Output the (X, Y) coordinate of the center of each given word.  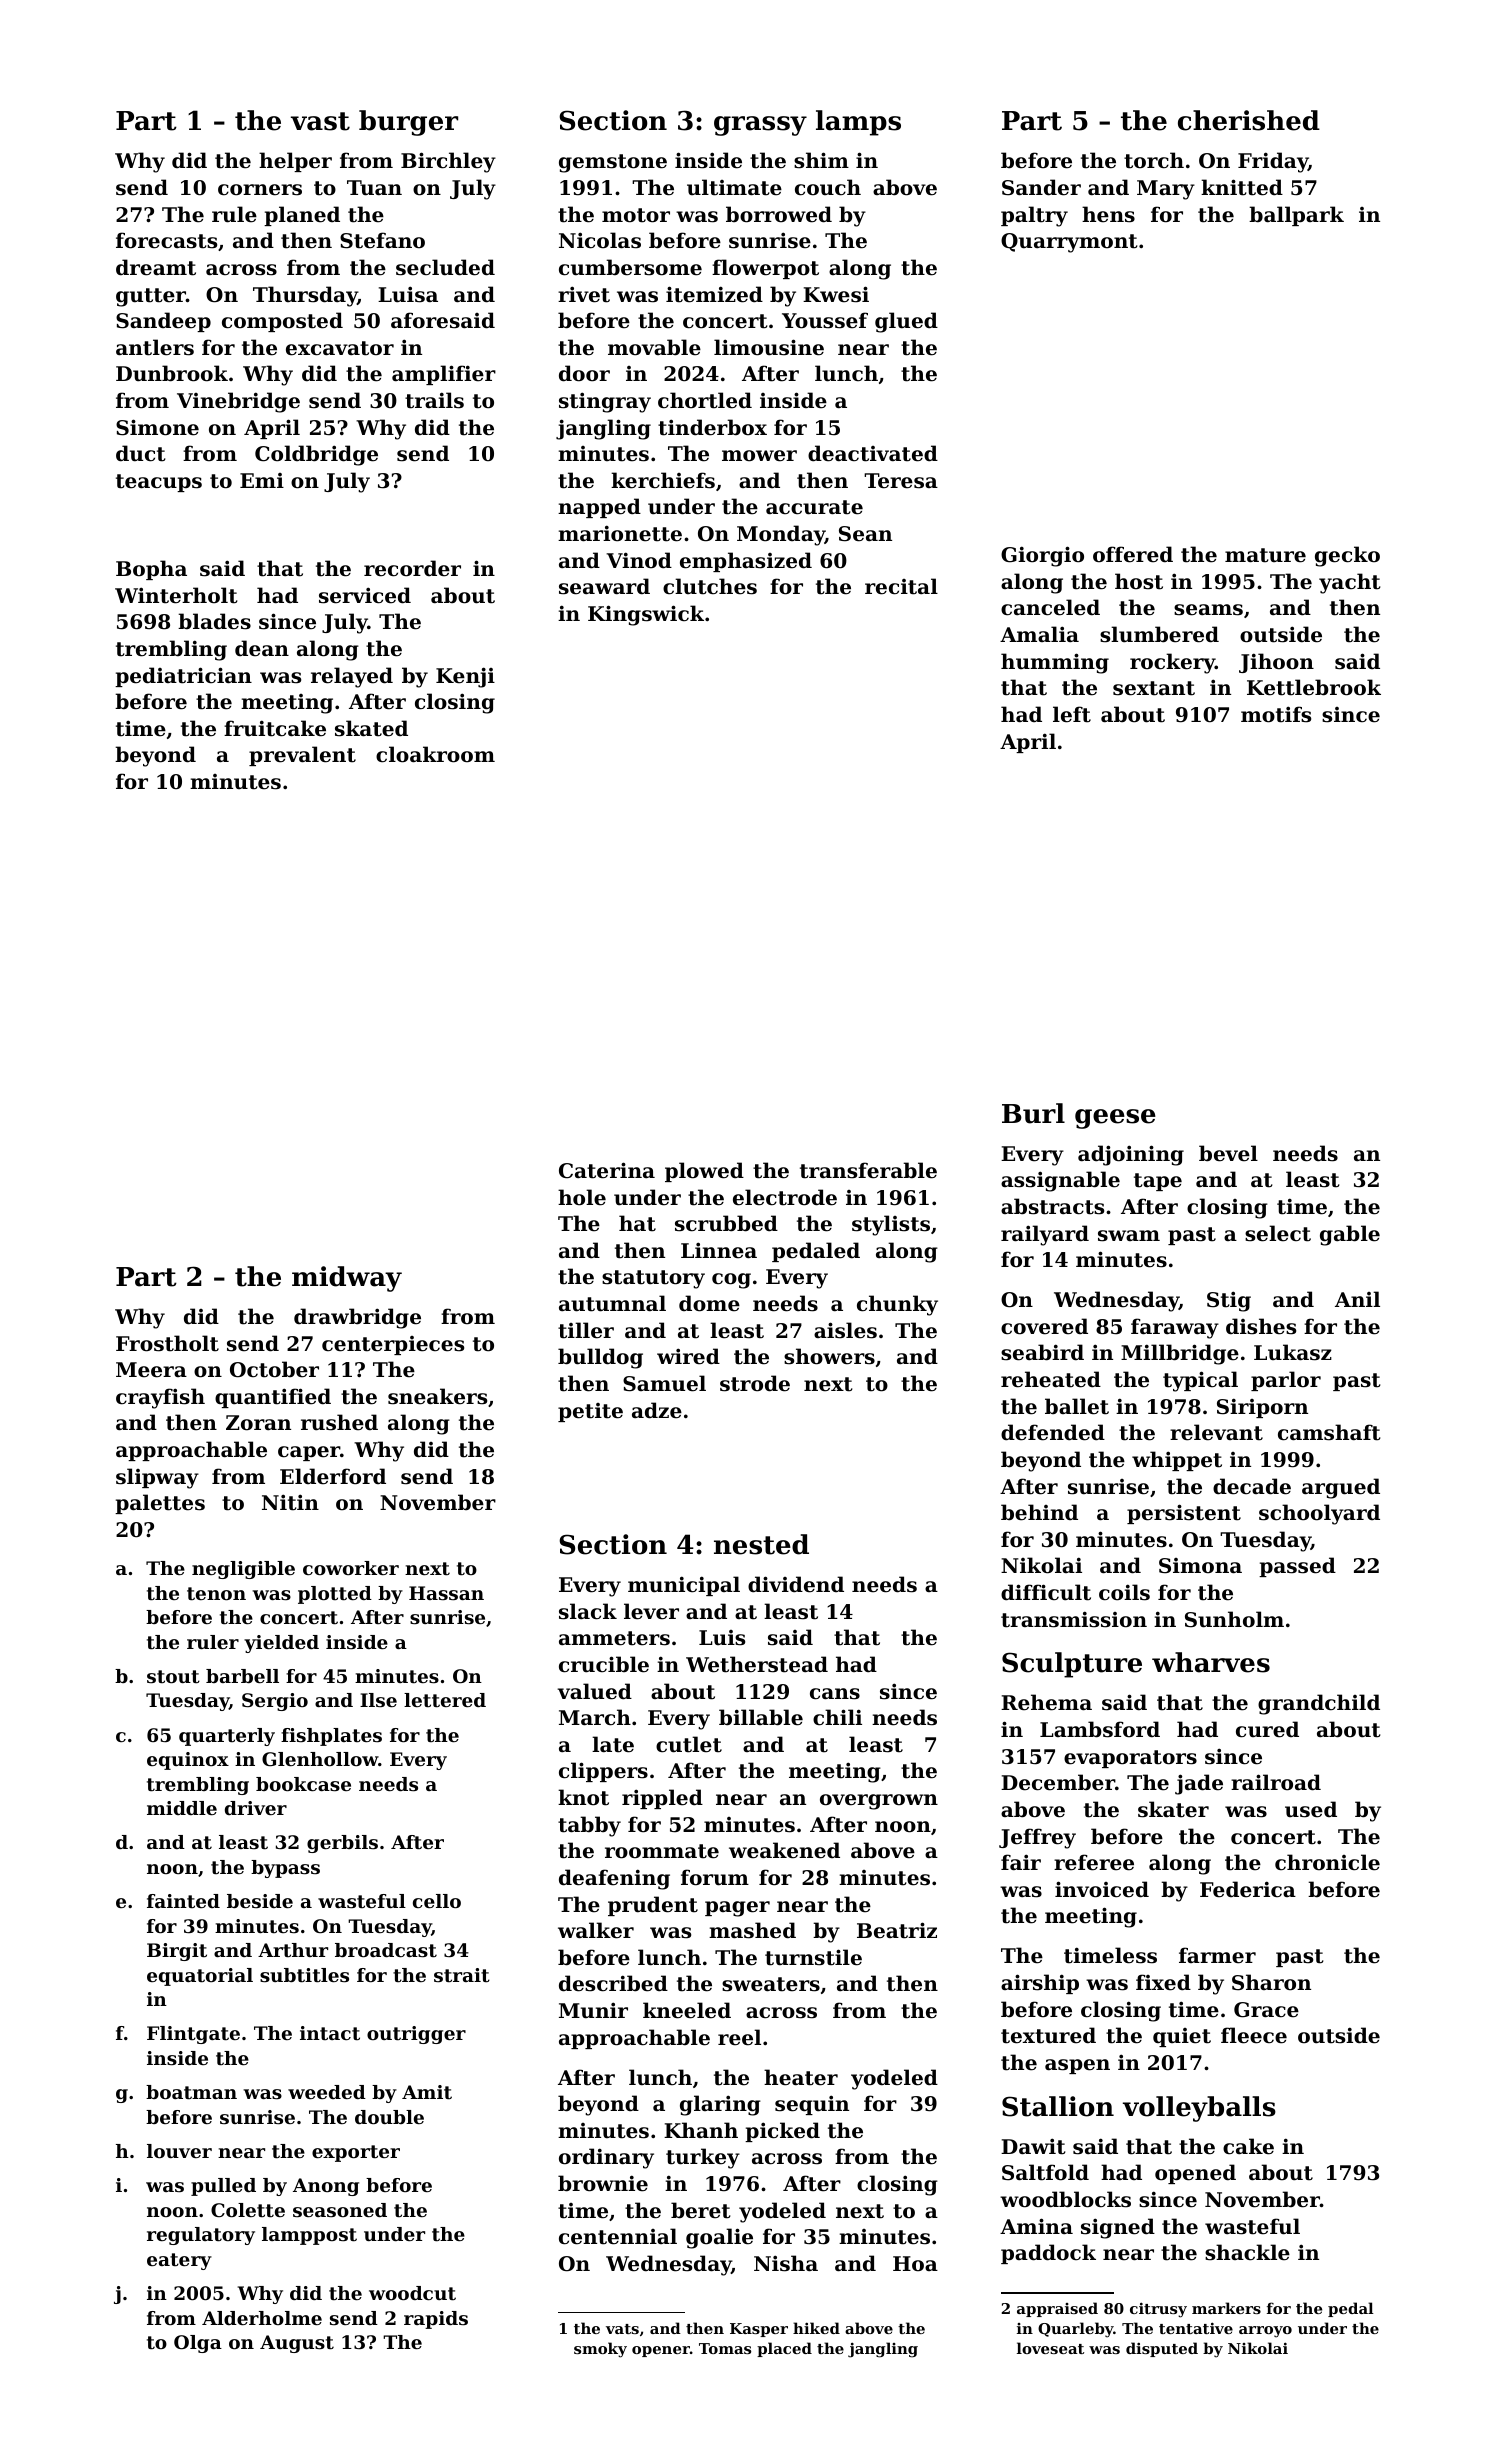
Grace (1266, 2010)
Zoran (258, 1423)
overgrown (879, 1802)
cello (437, 1901)
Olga (198, 2344)
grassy (760, 126)
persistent (1184, 1514)
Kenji (465, 677)
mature (1265, 555)
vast (320, 121)
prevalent (302, 756)
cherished (1249, 120)
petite (590, 1412)
